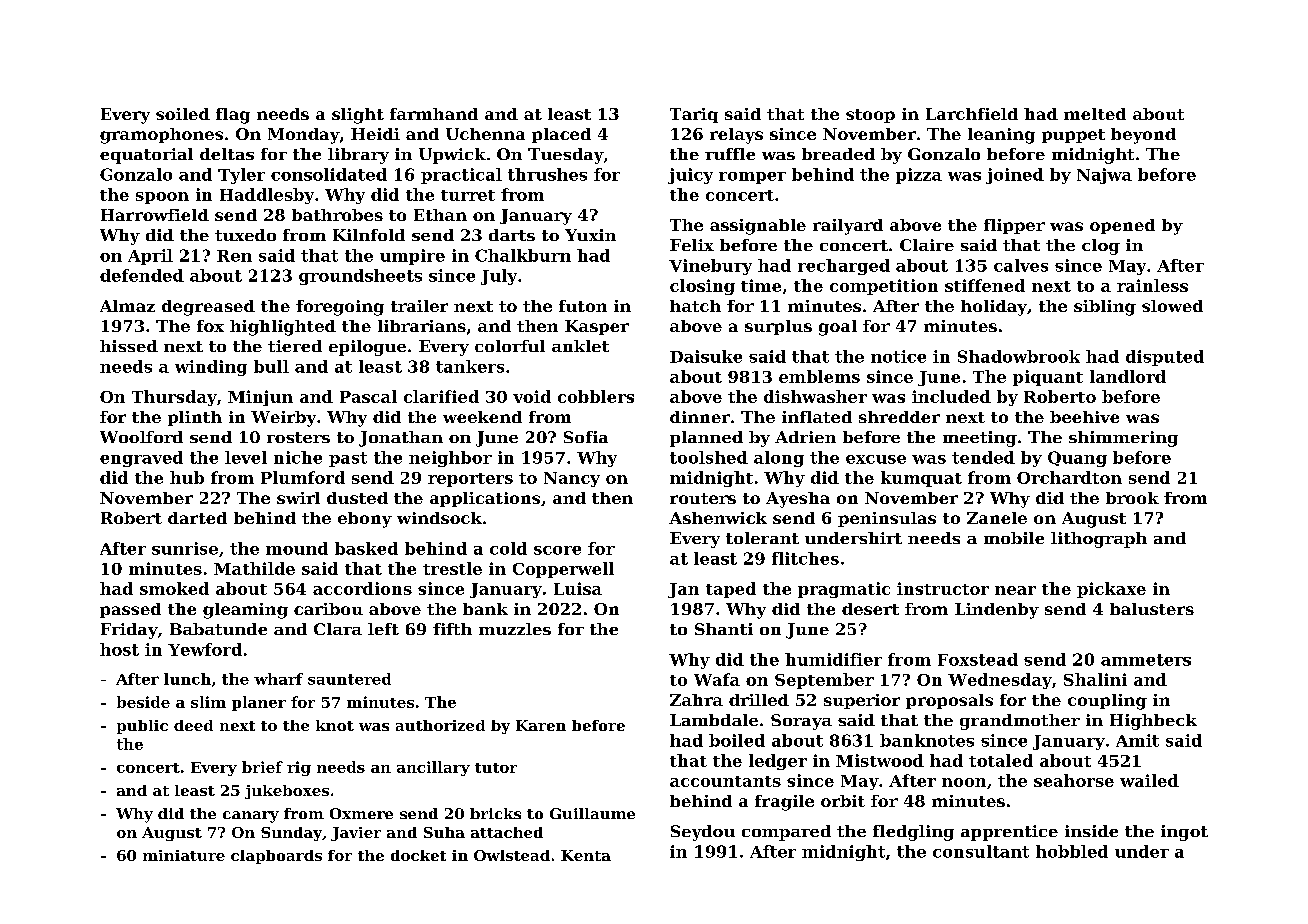 This screenshot has width=1308, height=924. Describe the element at coordinates (340, 308) in the screenshot. I see `foregoing` at that location.
